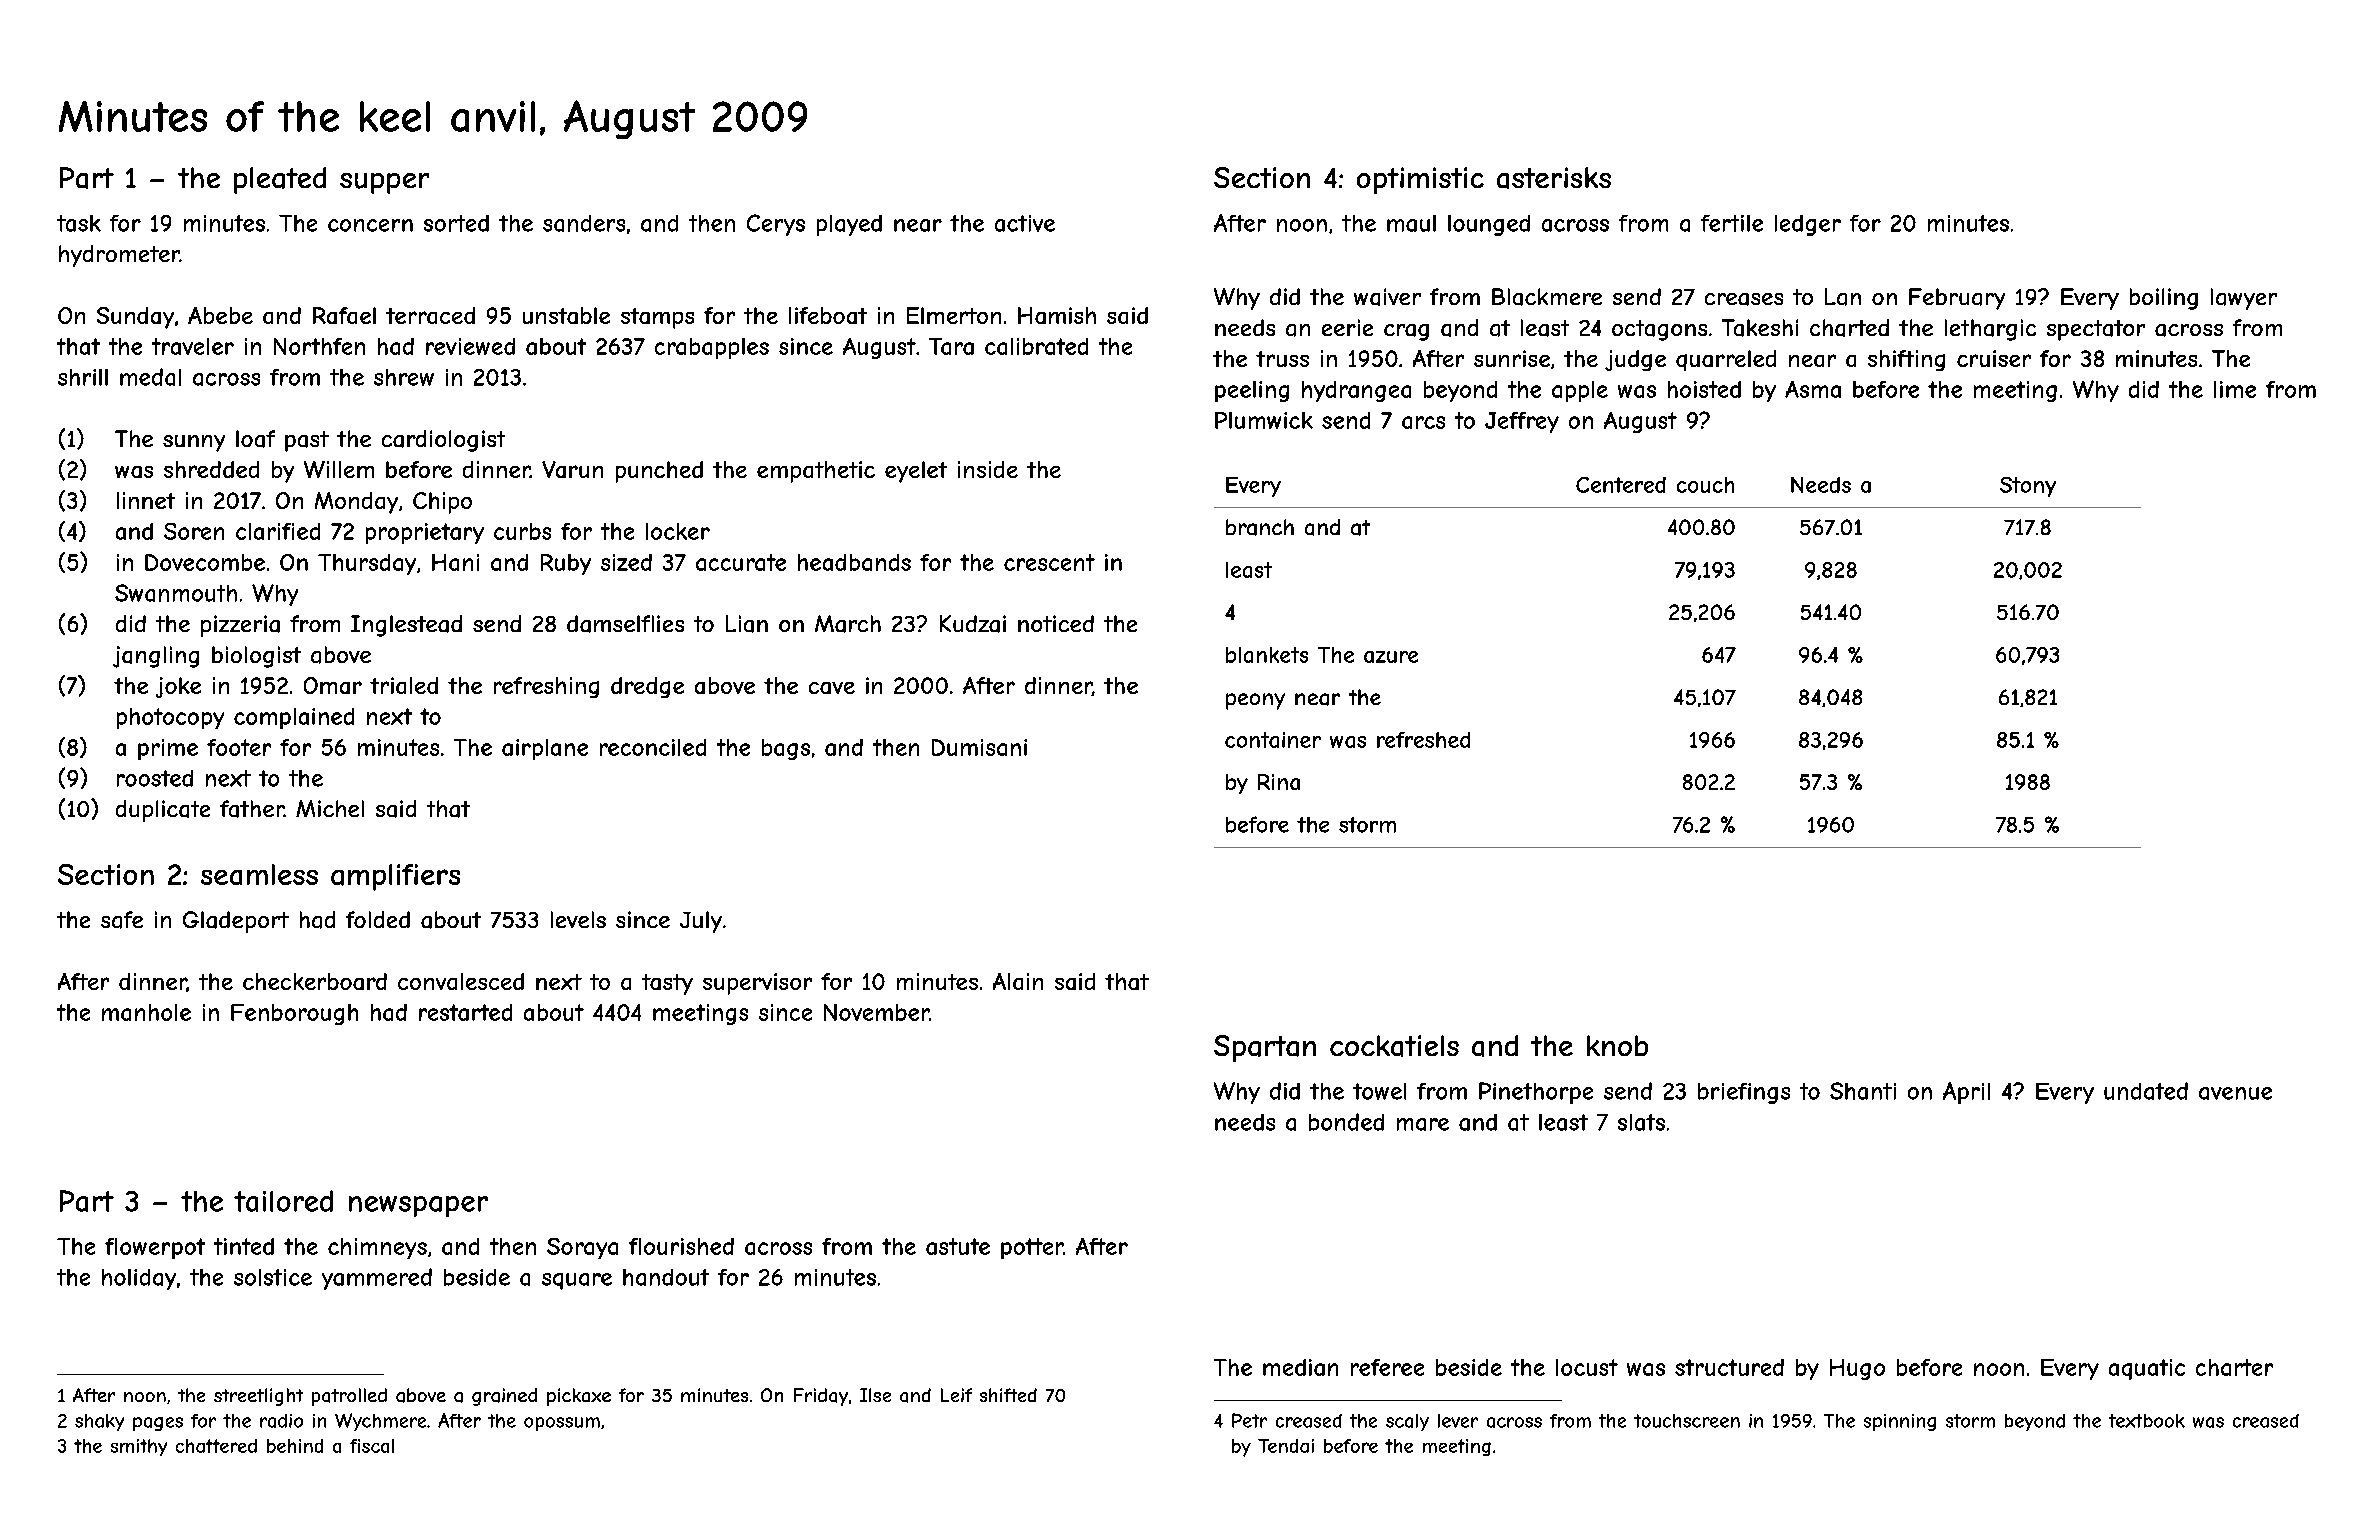 This page has width=2380, height=1540. What do you see at coordinates (1420, 180) in the page?
I see `optimistic` at bounding box center [1420, 180].
